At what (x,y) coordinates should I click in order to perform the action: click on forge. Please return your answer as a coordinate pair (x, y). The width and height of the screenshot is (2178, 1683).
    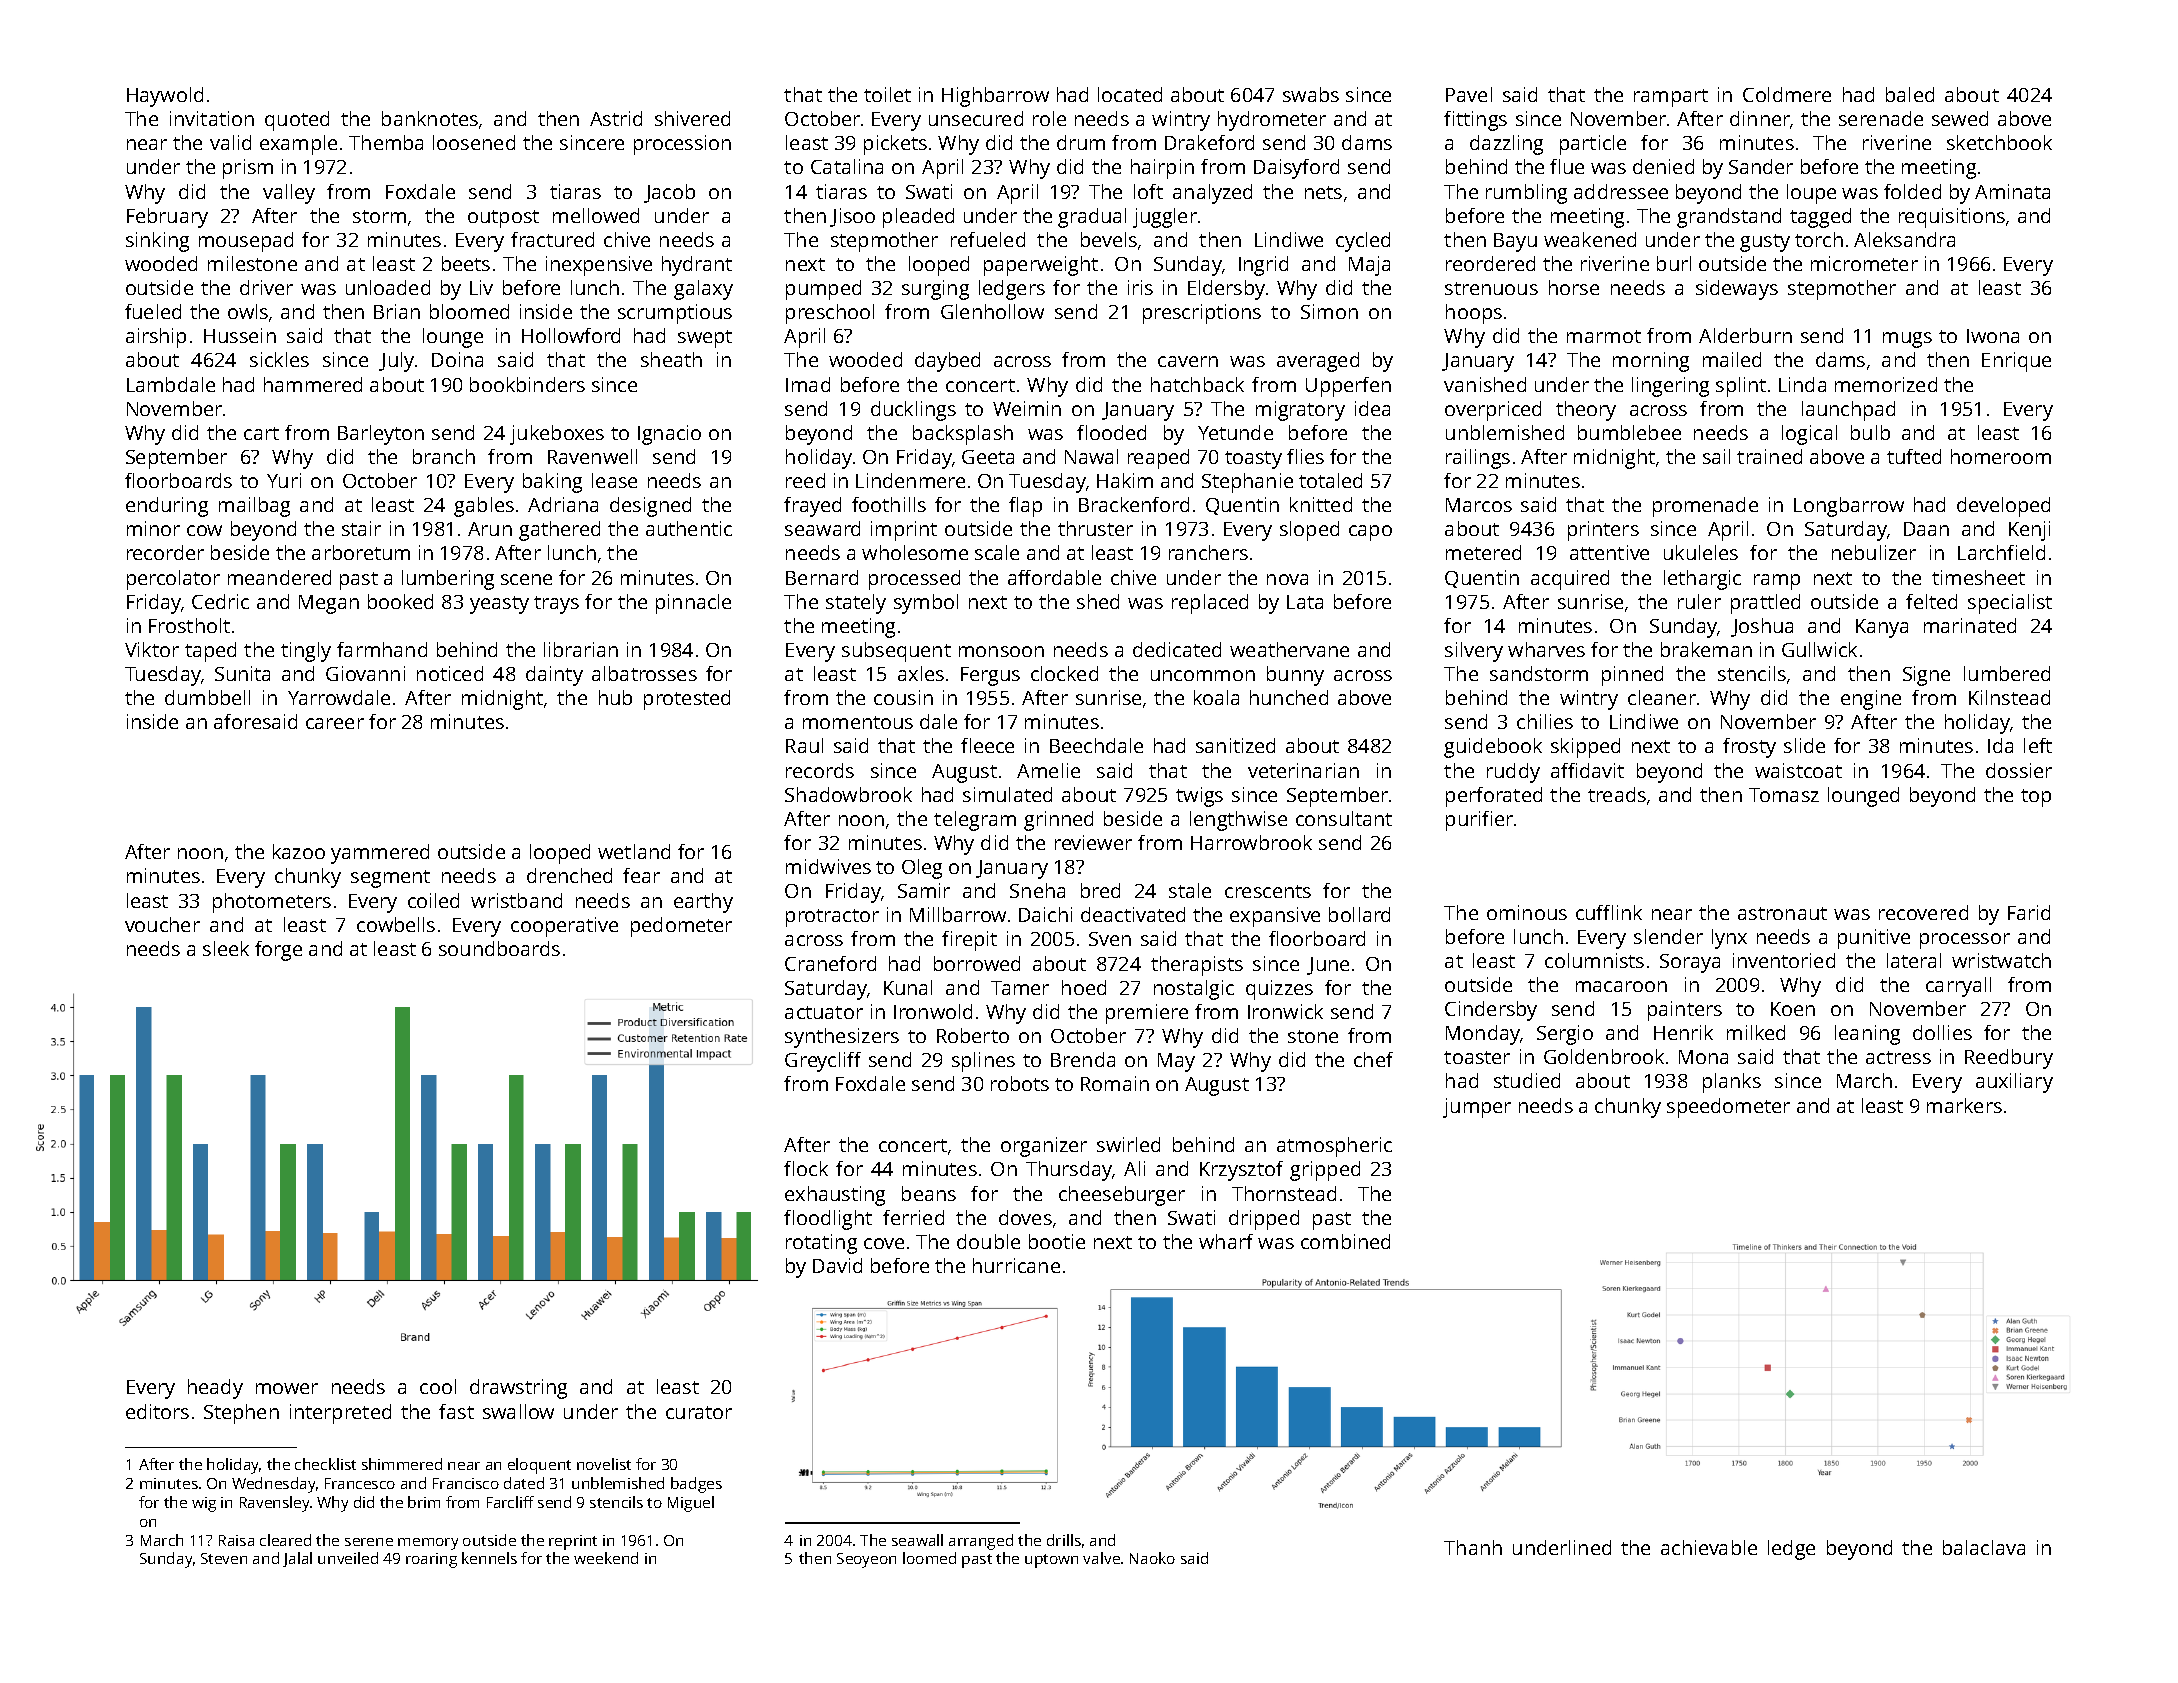
    Looking at the image, I should click on (278, 951).
